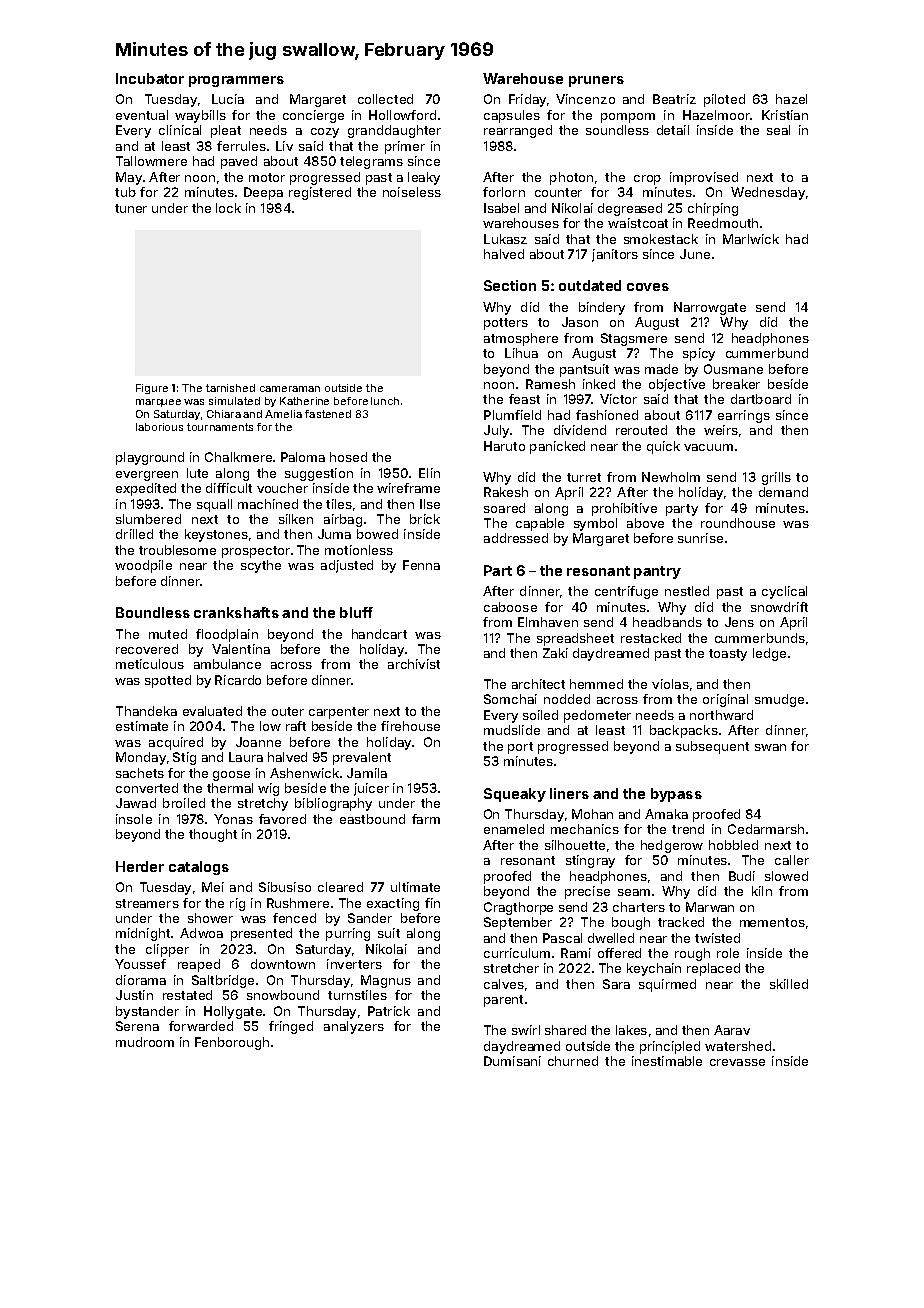  Describe the element at coordinates (681, 922) in the screenshot. I see `tracked` at that location.
